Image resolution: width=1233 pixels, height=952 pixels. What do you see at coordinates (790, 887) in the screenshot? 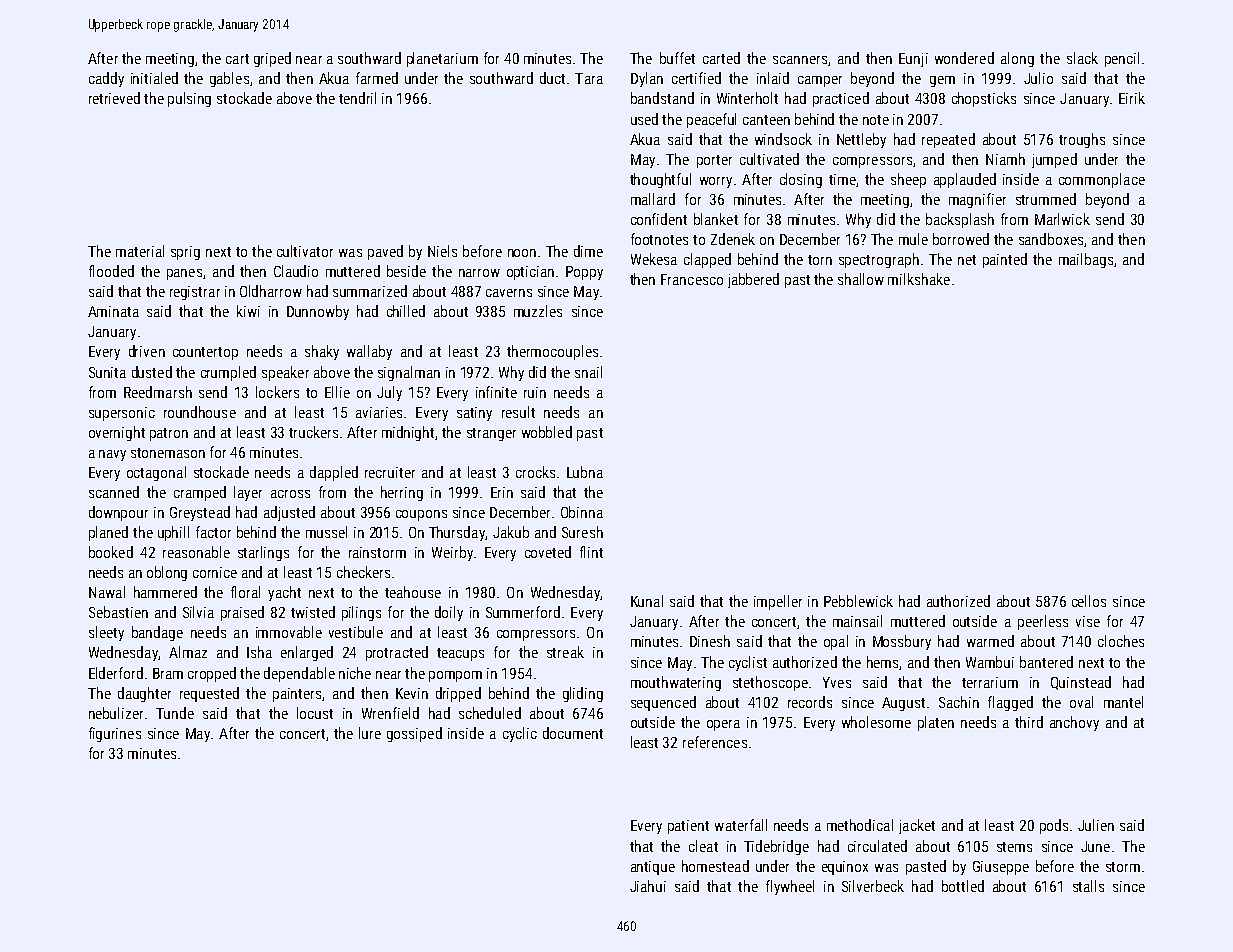
I see `flywheel` at bounding box center [790, 887].
